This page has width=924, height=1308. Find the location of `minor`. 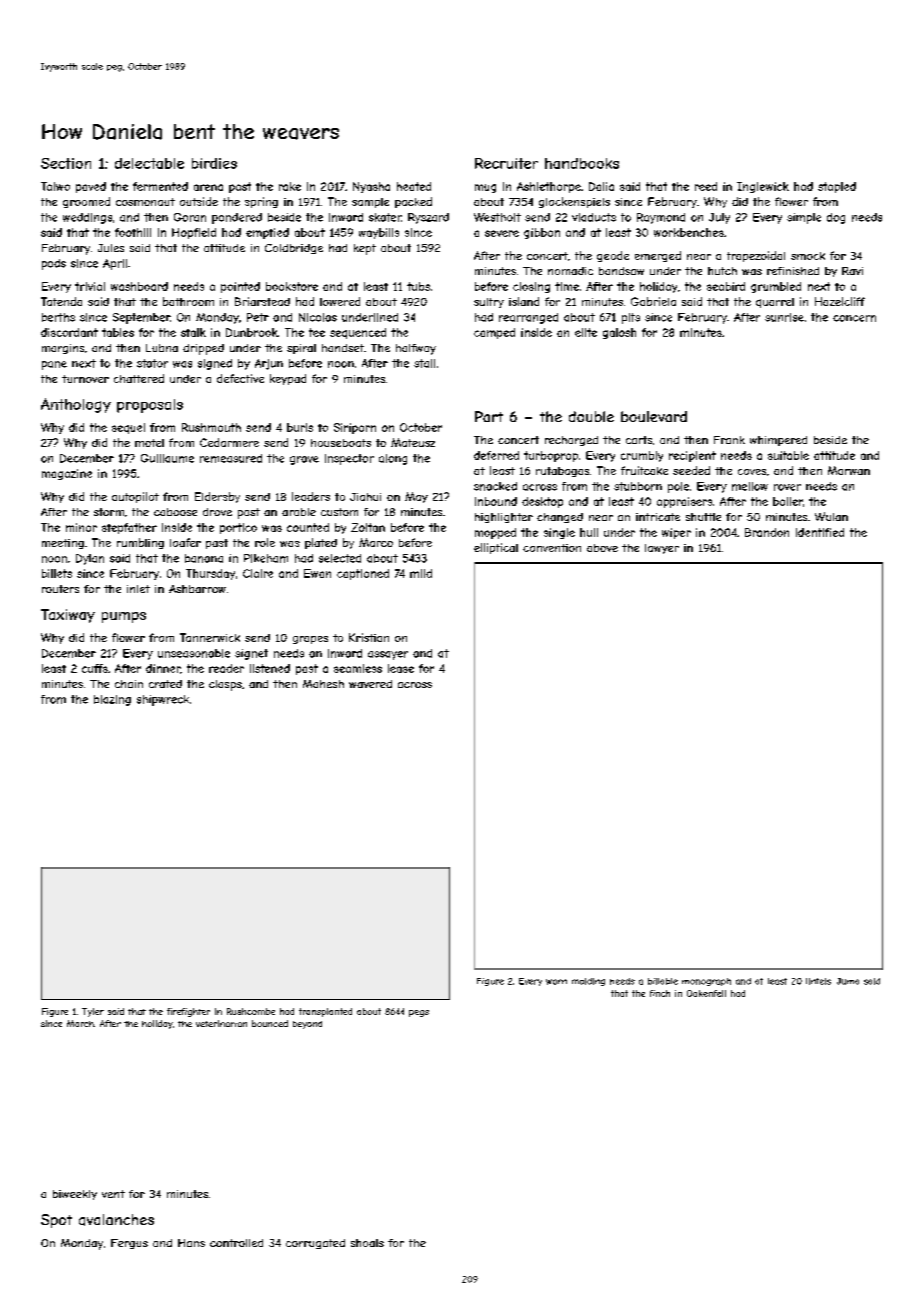

minor is located at coordinates (81, 527).
